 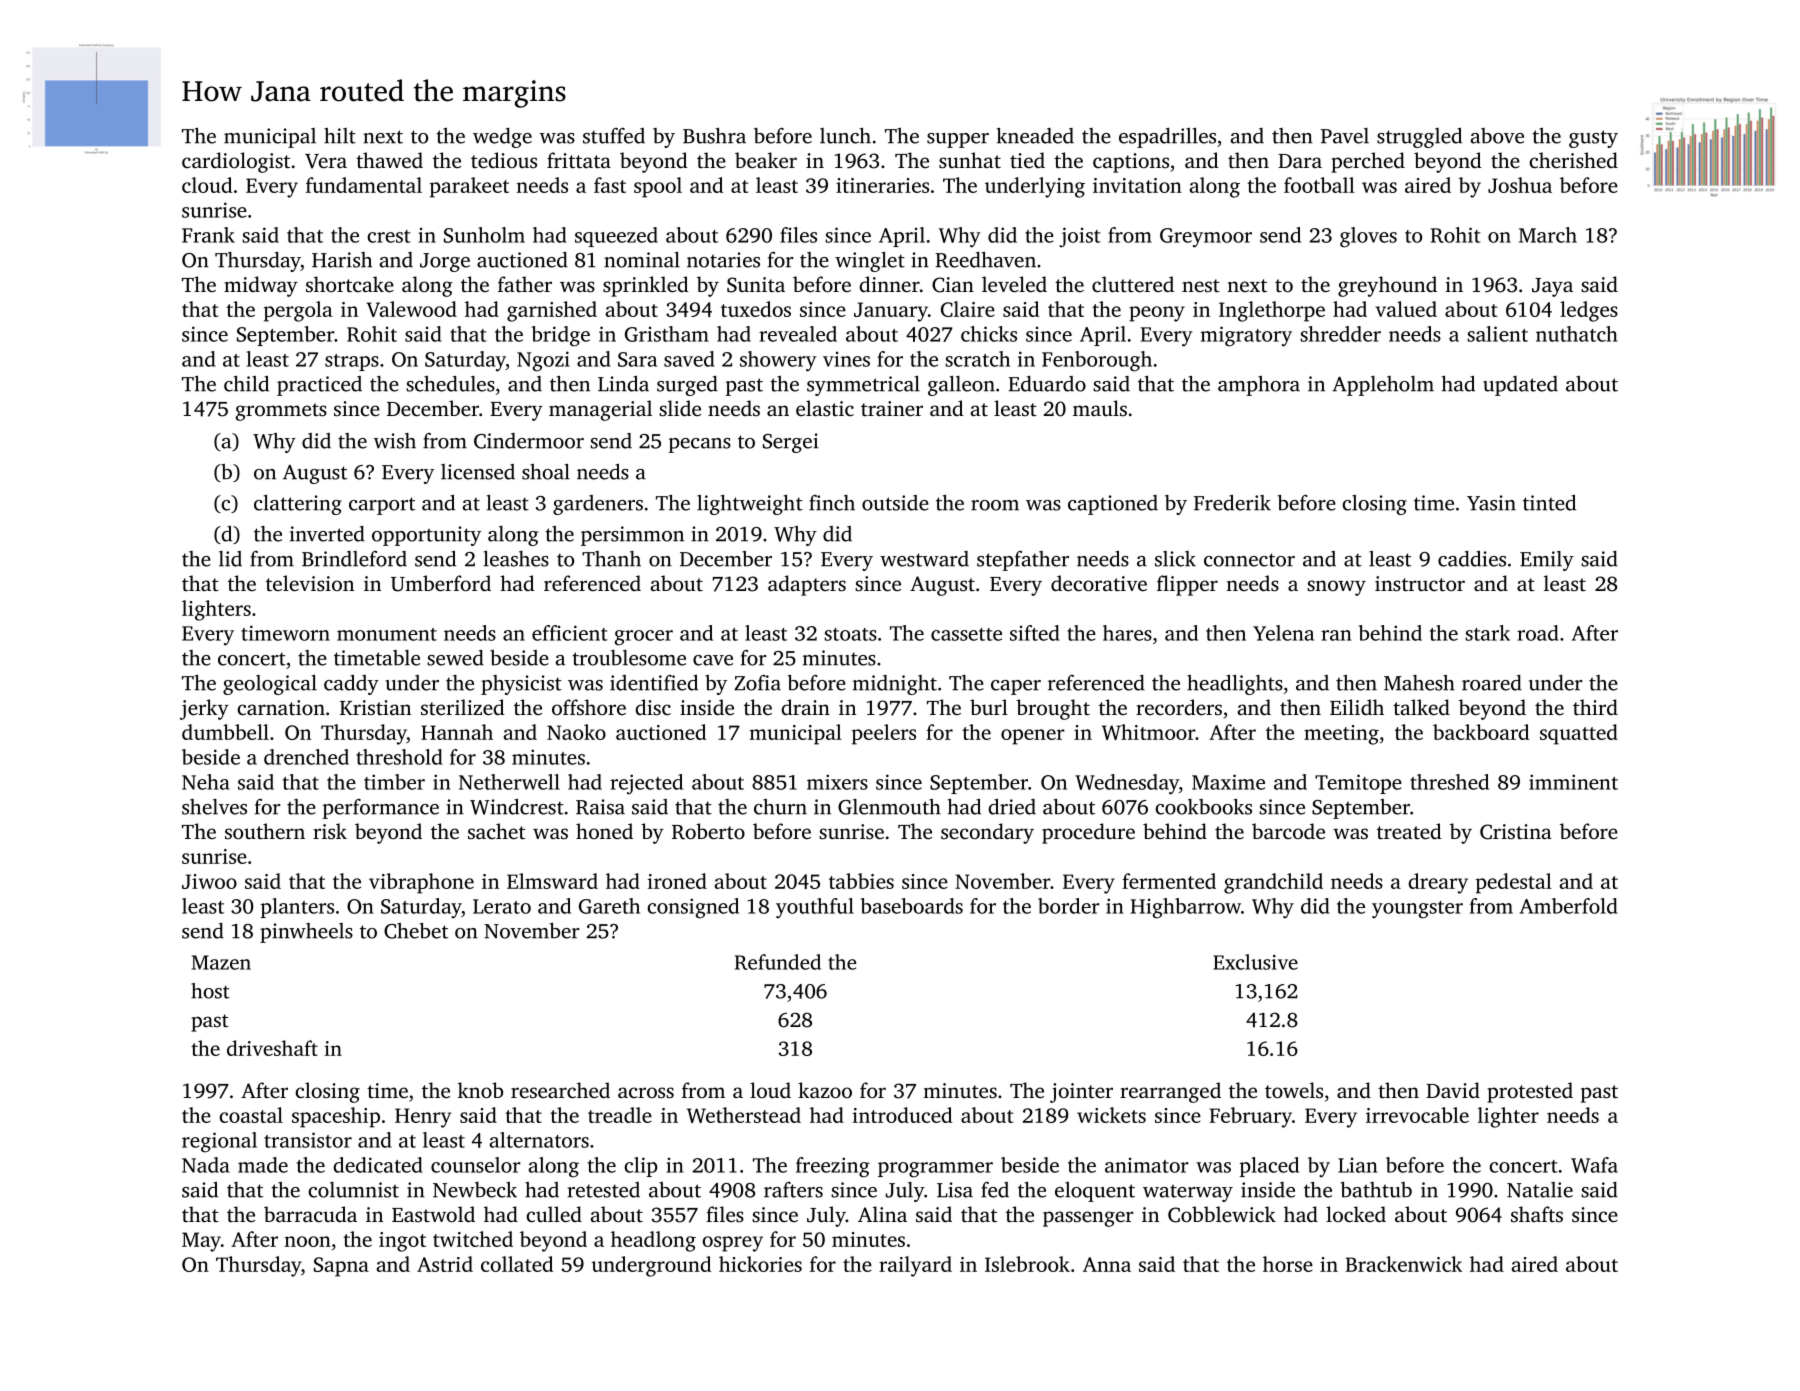 What do you see at coordinates (1368, 237) in the screenshot?
I see `gloves` at bounding box center [1368, 237].
